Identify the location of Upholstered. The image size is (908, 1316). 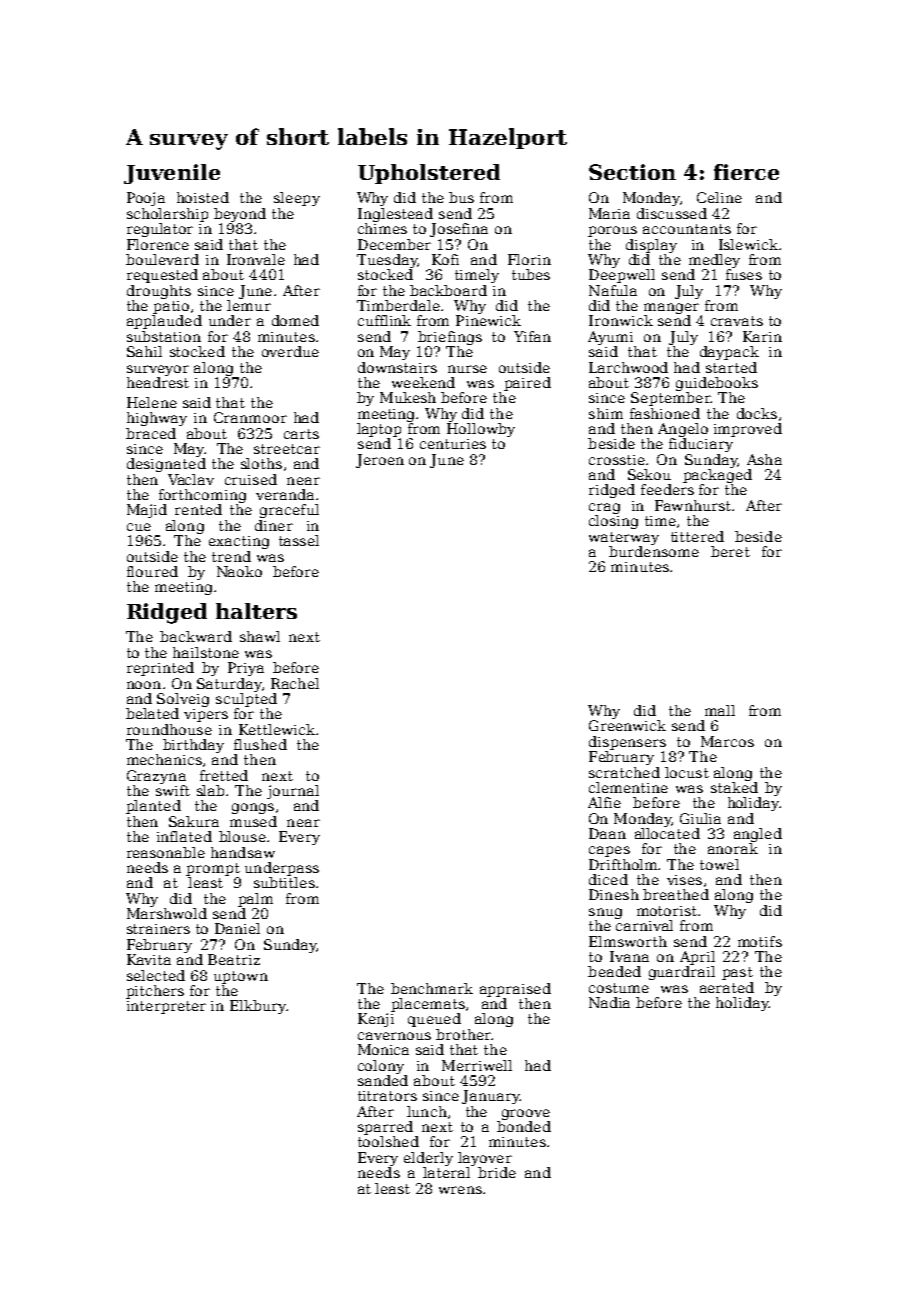
(429, 174).
